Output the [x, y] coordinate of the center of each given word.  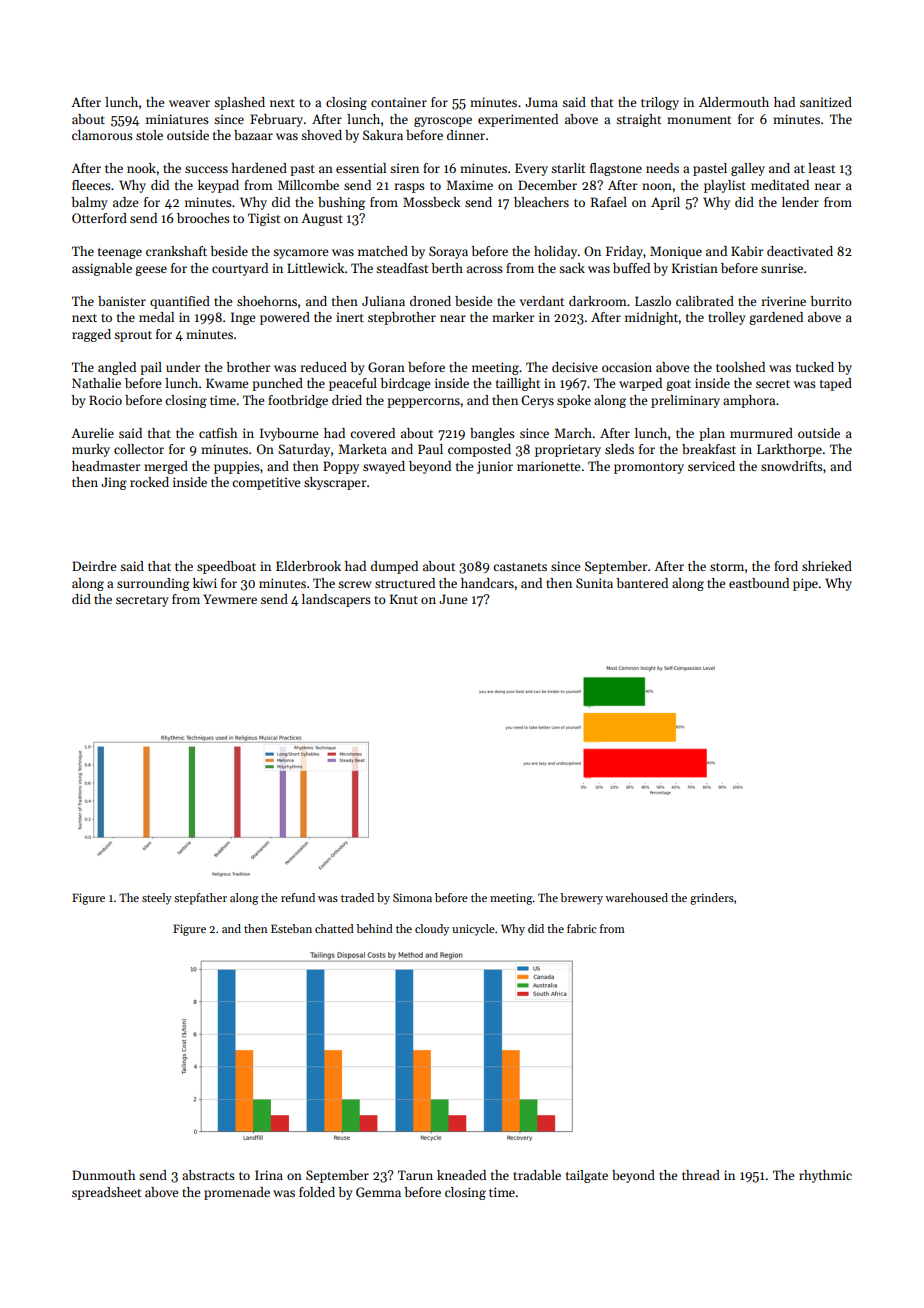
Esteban [291, 928]
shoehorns [267, 301]
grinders [712, 899]
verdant [542, 301]
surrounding [153, 584]
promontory [649, 468]
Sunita [594, 583]
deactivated [800, 251]
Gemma [378, 1192]
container [399, 102]
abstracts [208, 1175]
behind [374, 928]
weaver [189, 103]
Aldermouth [734, 102]
